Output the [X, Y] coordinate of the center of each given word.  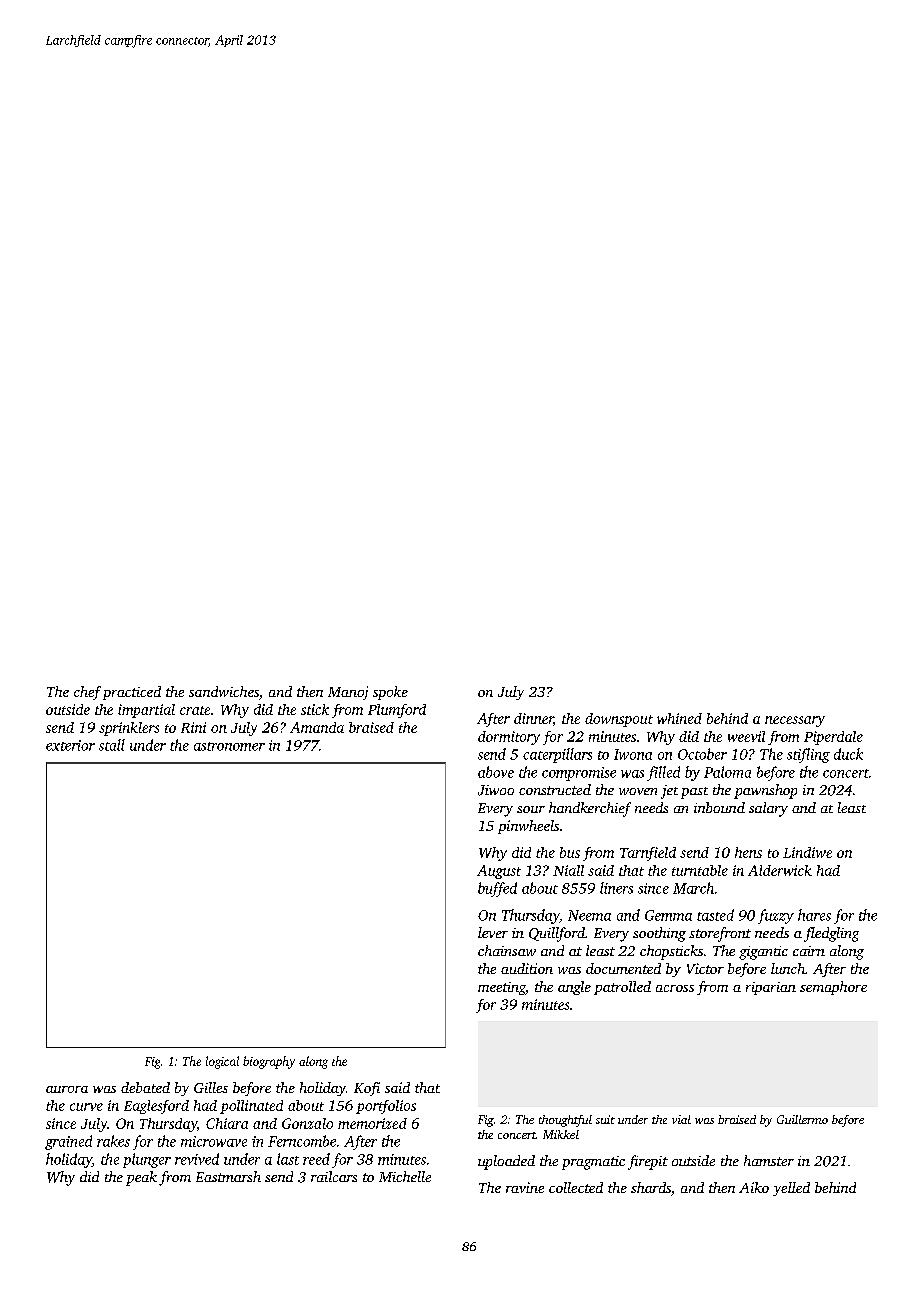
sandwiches [224, 691]
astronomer [229, 746]
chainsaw [507, 950]
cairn [809, 951]
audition [527, 968]
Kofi [367, 1089]
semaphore [833, 988]
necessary [795, 721]
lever [493, 932]
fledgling [831, 934]
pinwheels [528, 827]
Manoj [348, 693]
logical [222, 1062]
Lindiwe [807, 852]
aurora [67, 1089]
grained [68, 1142]
